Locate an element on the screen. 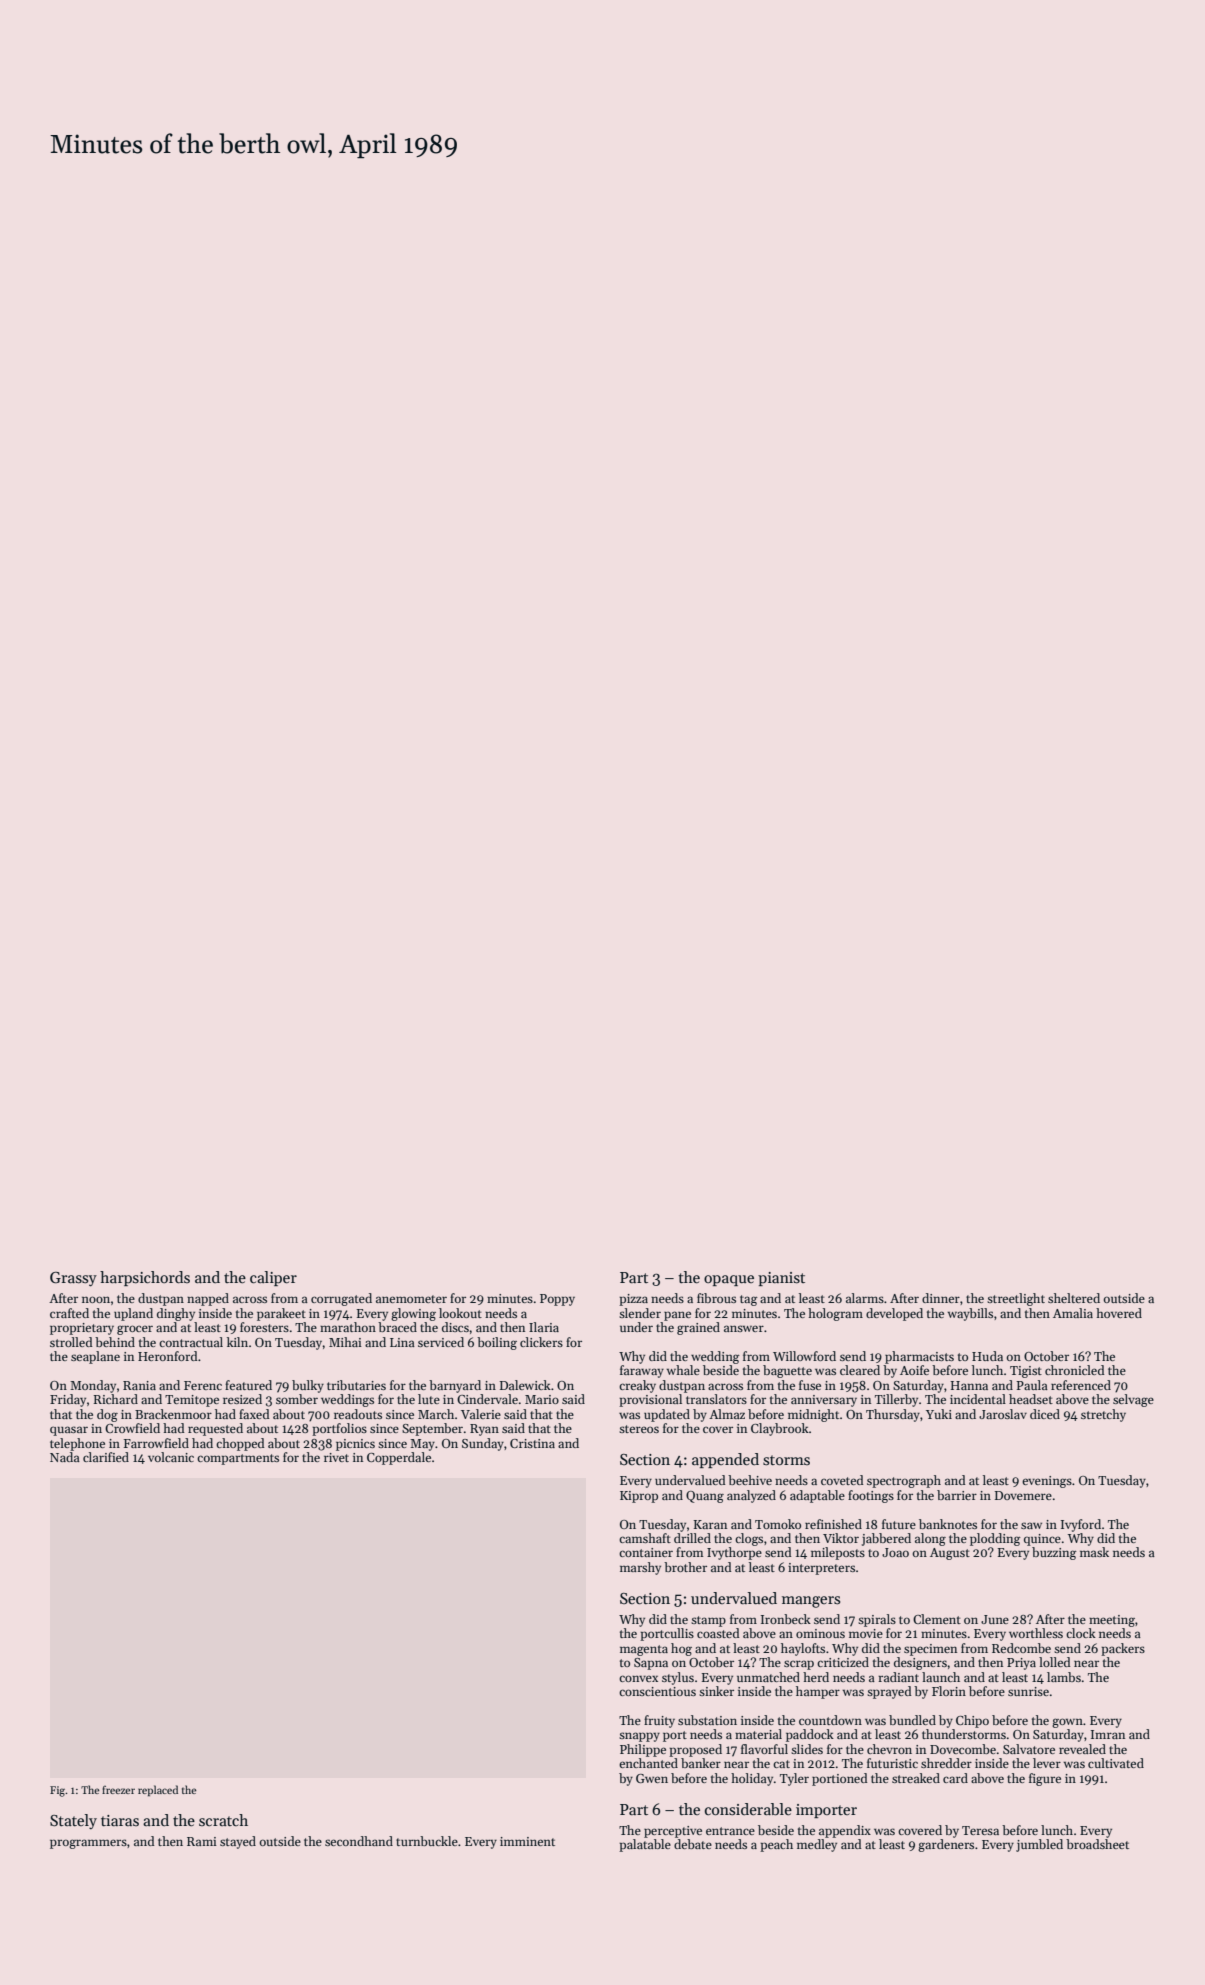 The height and width of the screenshot is (1985, 1205). mask is located at coordinates (1094, 1552).
